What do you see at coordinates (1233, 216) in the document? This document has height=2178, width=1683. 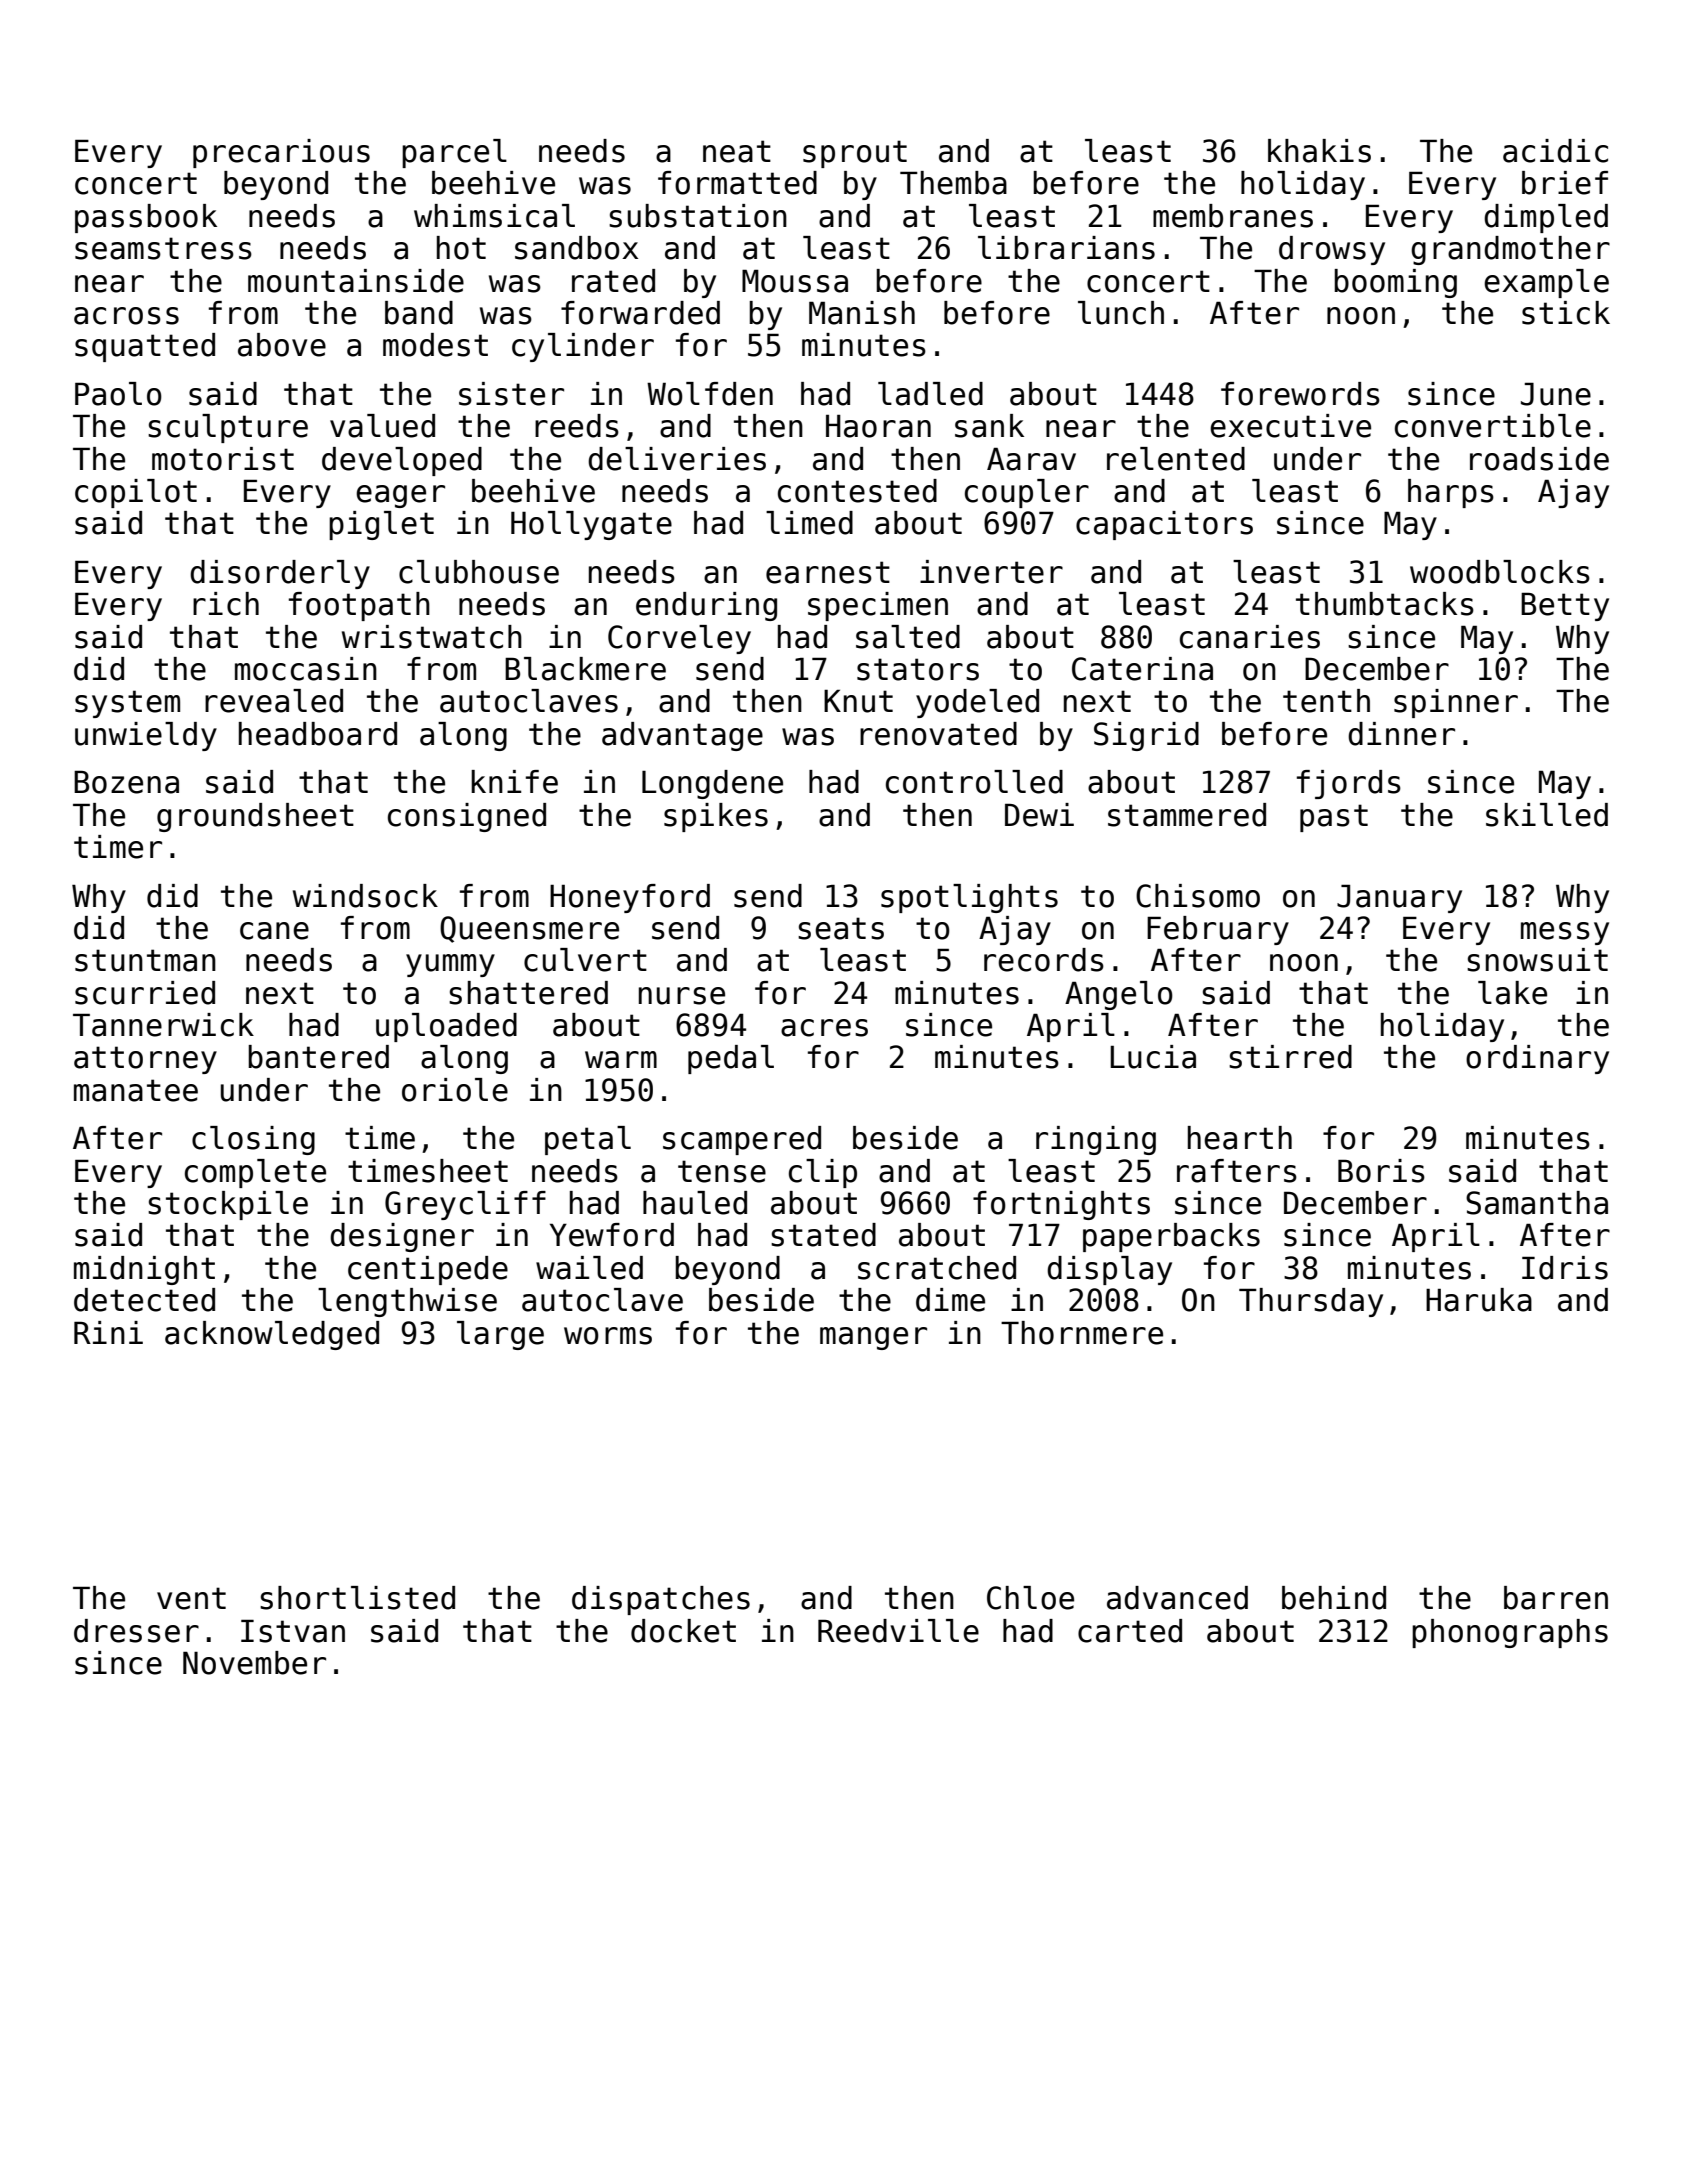 I see `membranes` at bounding box center [1233, 216].
